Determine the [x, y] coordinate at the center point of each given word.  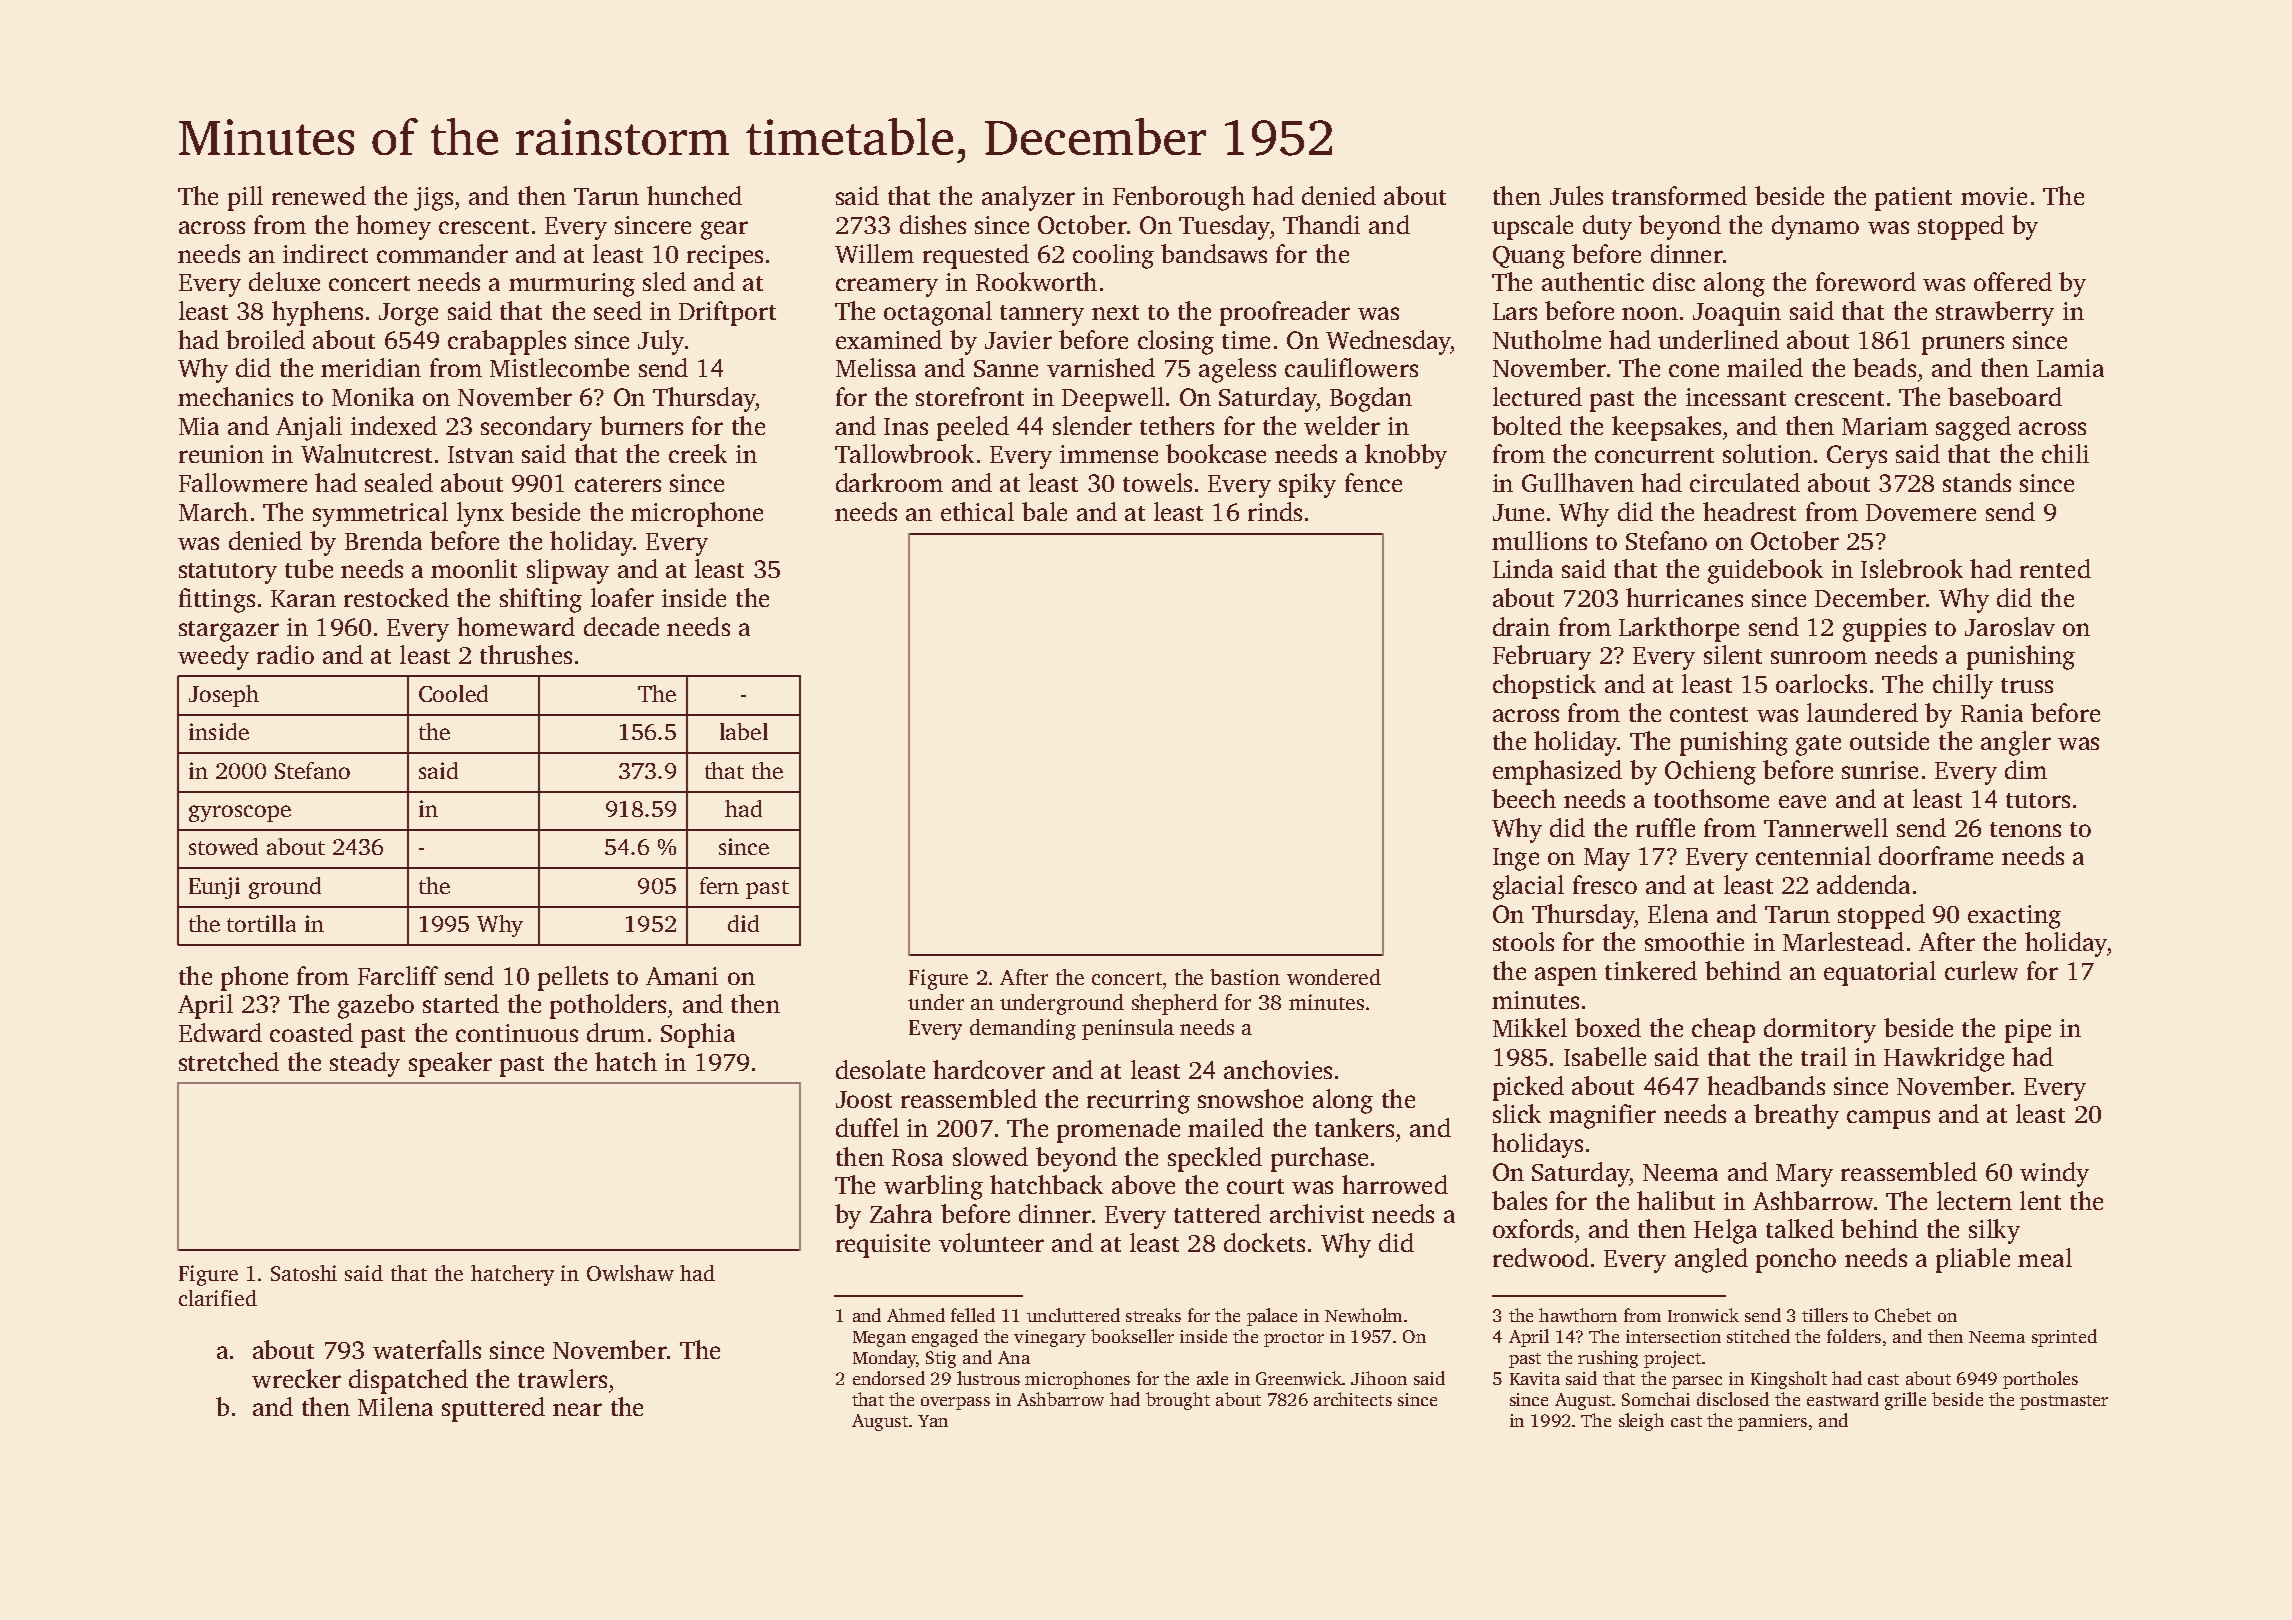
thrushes [526, 654]
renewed [319, 195]
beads [1884, 367]
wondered [1334, 977]
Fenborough [1179, 198]
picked [1528, 1088]
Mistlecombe [559, 367]
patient [1913, 199]
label [744, 731]
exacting [2014, 917]
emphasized [1557, 772]
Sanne [1006, 368]
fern [719, 885]
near [577, 1409]
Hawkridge [1944, 1059]
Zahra [901, 1213]
